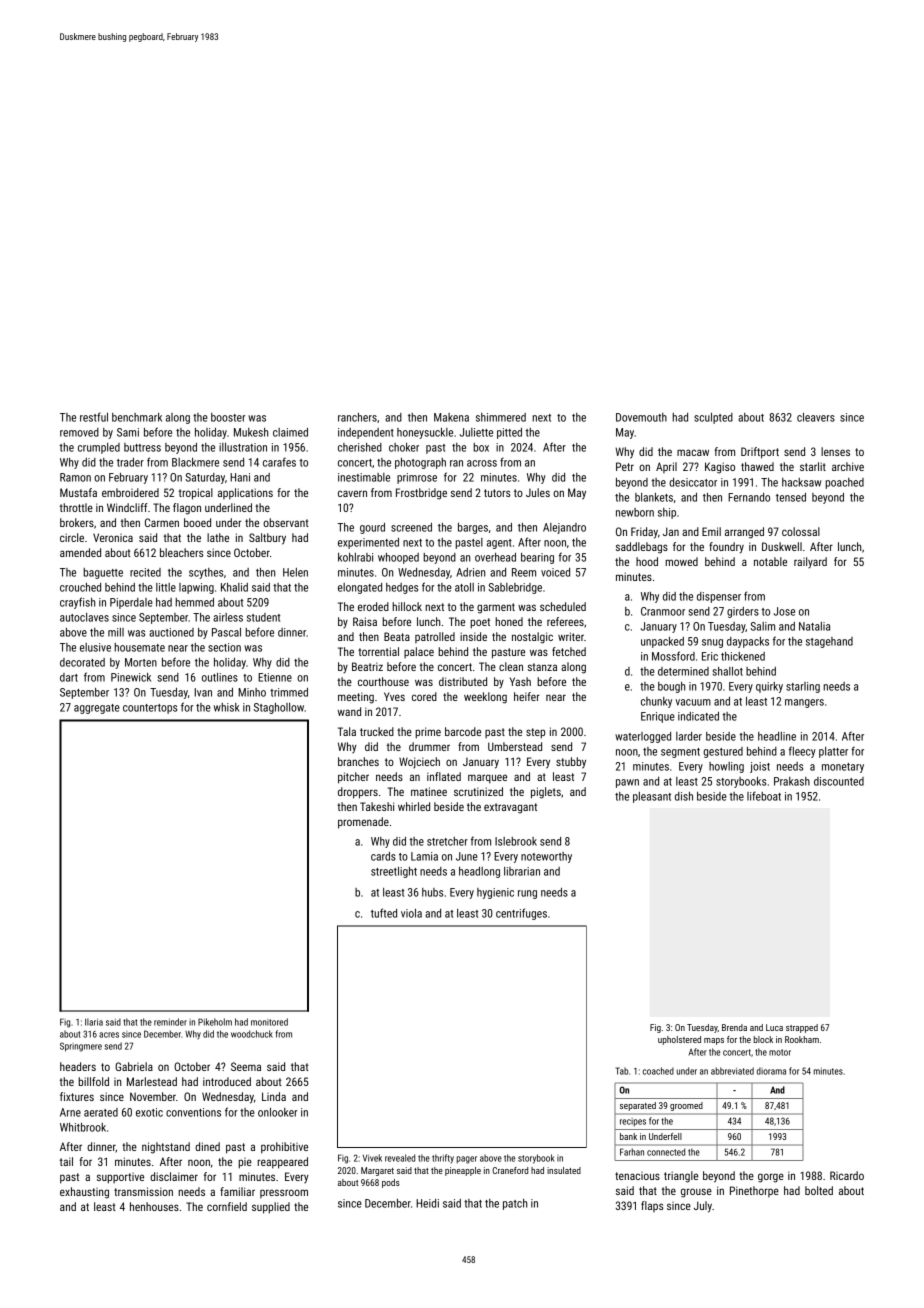 The image size is (924, 1308). Describe the element at coordinates (802, 1039) in the screenshot. I see `Rookham` at that location.
